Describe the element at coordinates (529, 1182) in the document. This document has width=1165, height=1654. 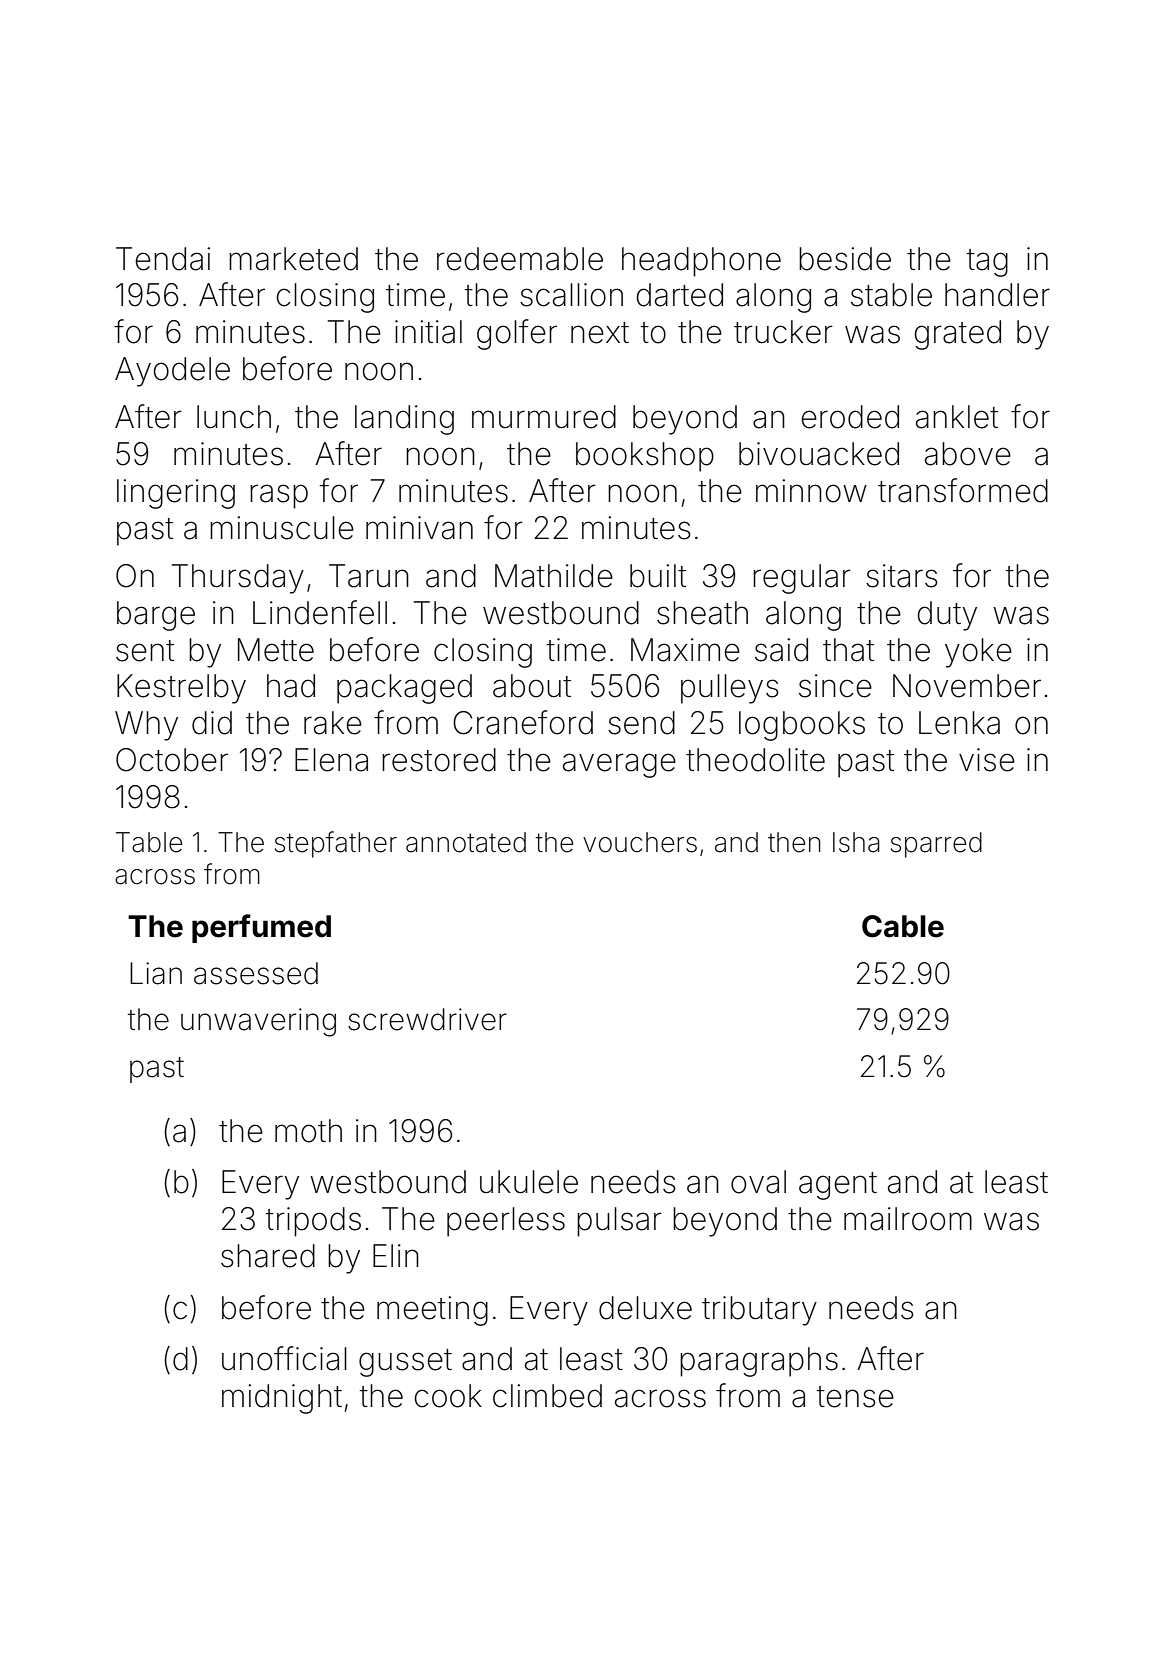
I see `ukulele` at that location.
